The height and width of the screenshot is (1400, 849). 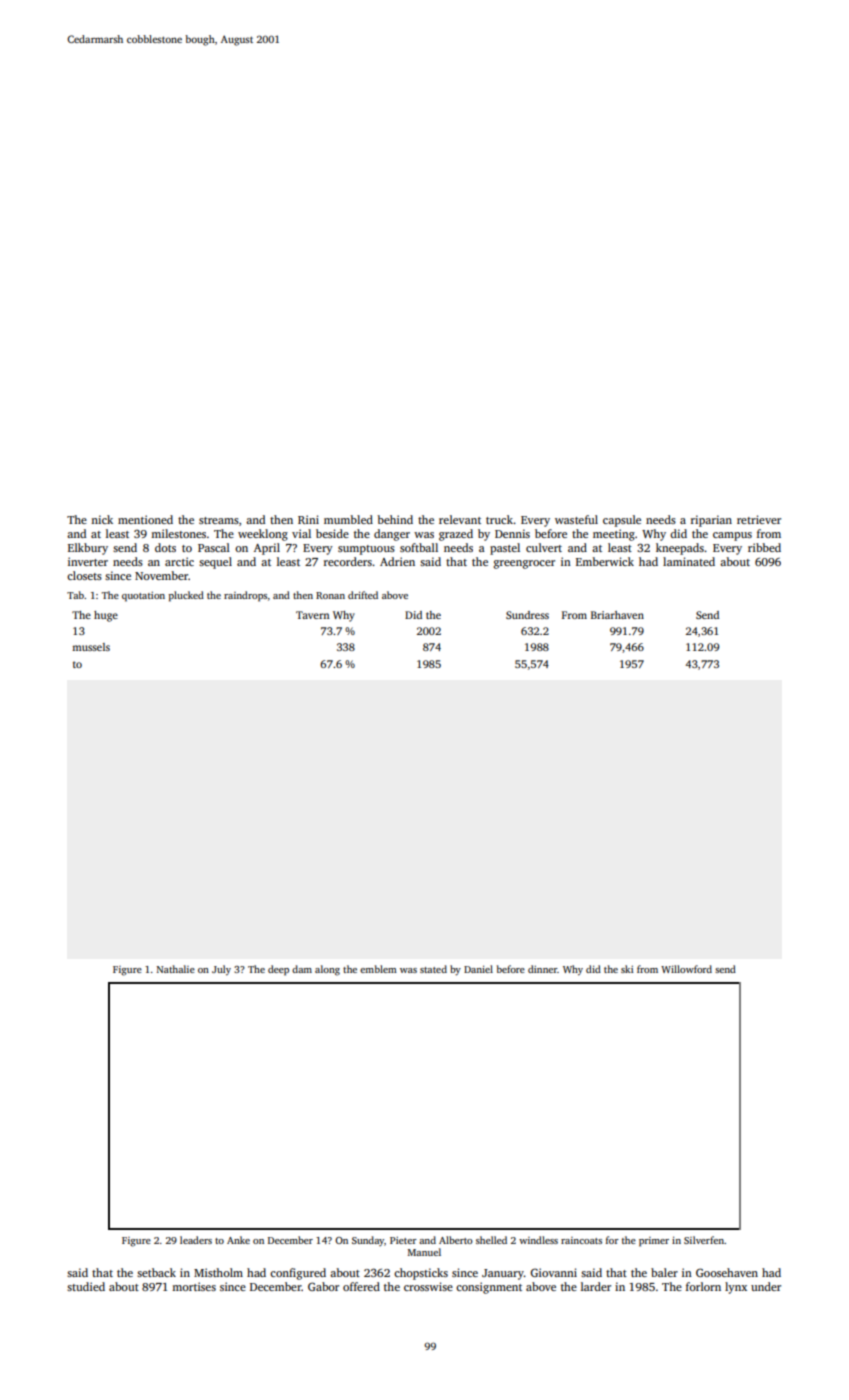 I want to click on Silverfen, so click(x=704, y=1240).
